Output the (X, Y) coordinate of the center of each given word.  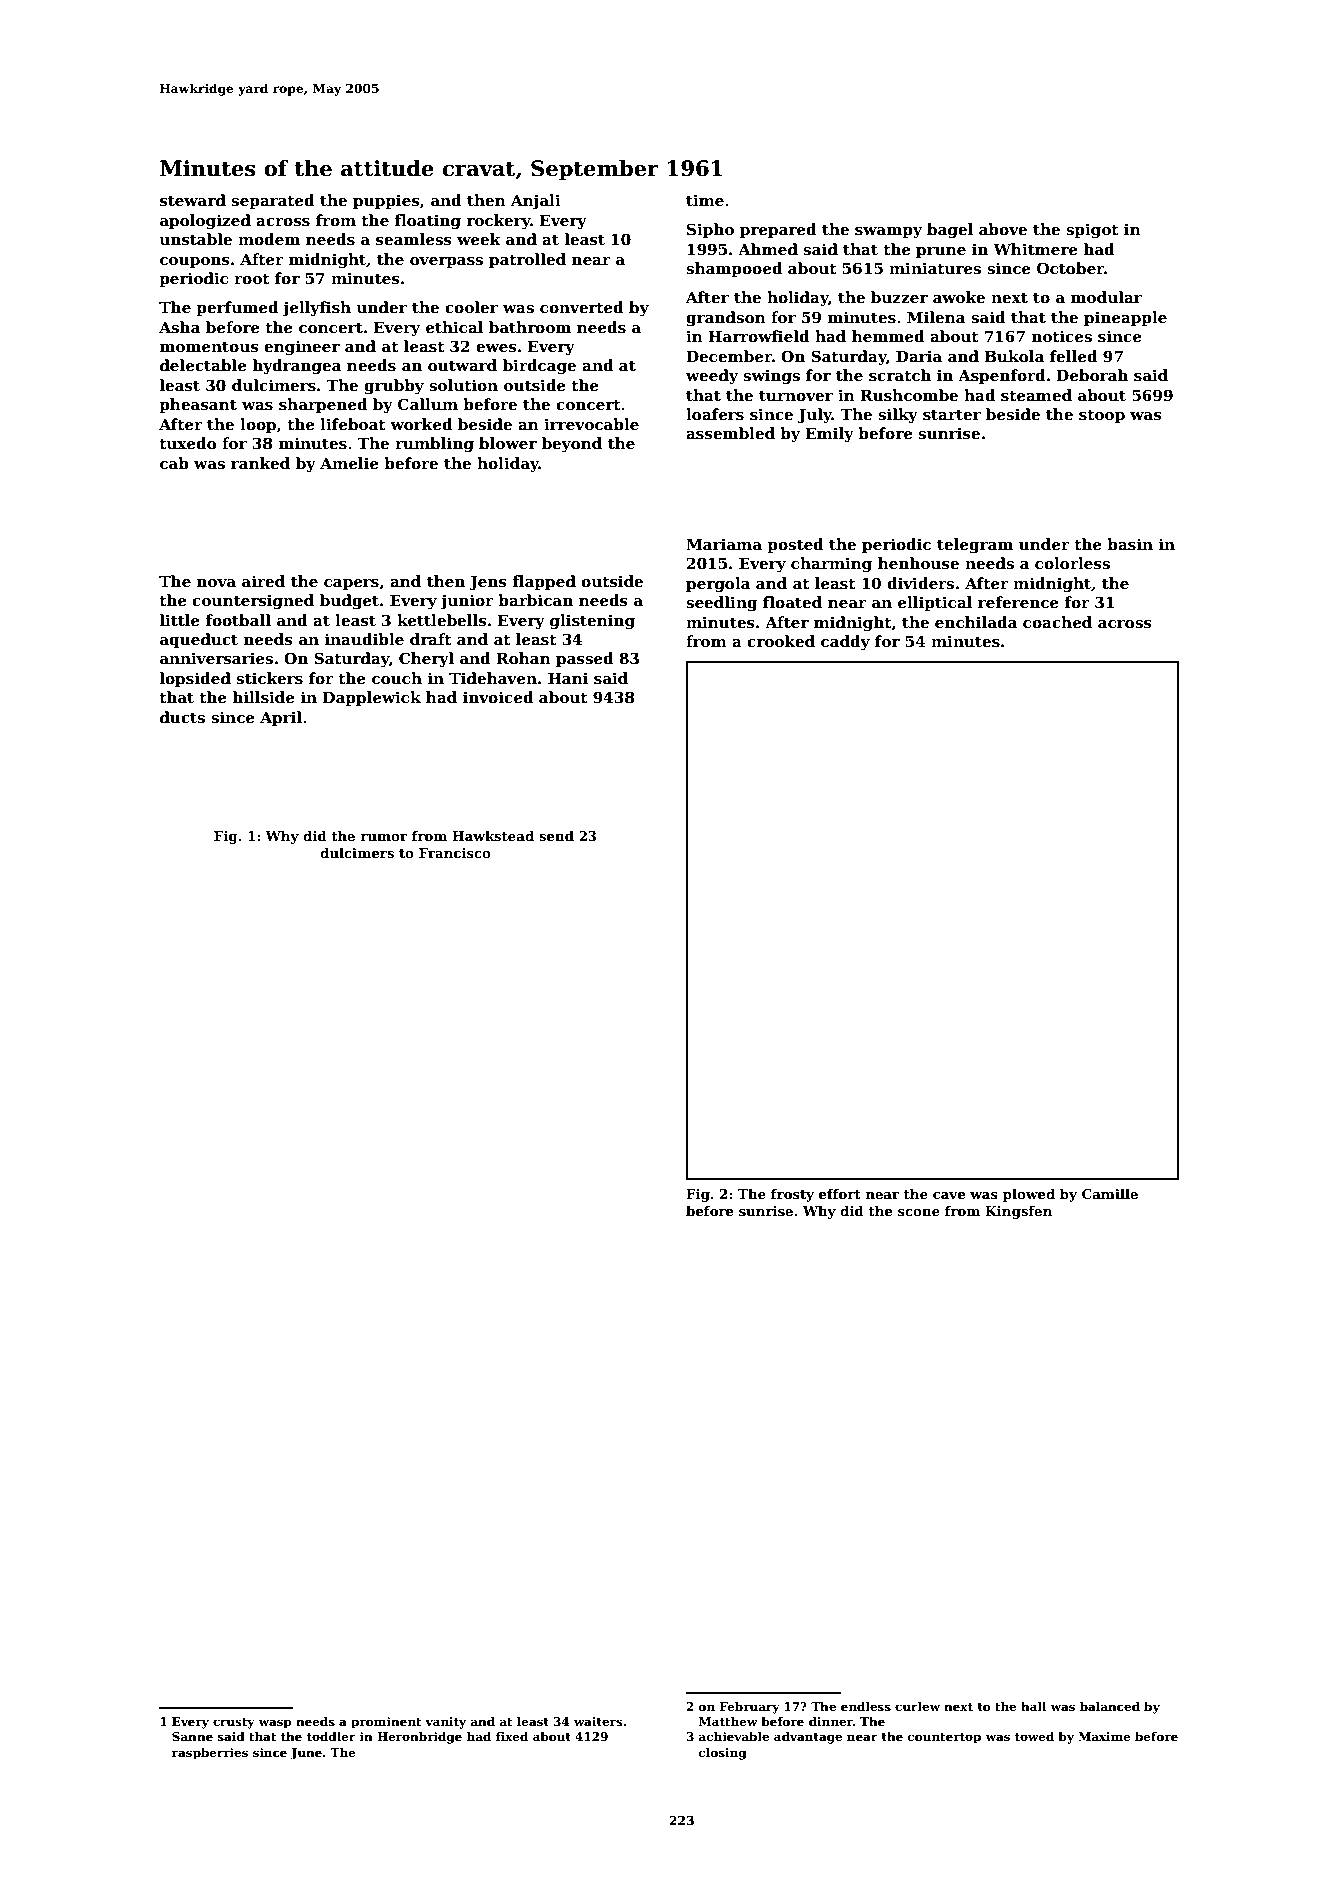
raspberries (210, 1754)
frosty (792, 1195)
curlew (917, 1706)
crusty (234, 1723)
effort (840, 1194)
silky (898, 416)
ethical (454, 327)
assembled (730, 433)
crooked (781, 641)
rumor (384, 837)
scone (919, 1212)
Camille (1110, 1193)
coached (1057, 622)
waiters (598, 1721)
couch (397, 678)
